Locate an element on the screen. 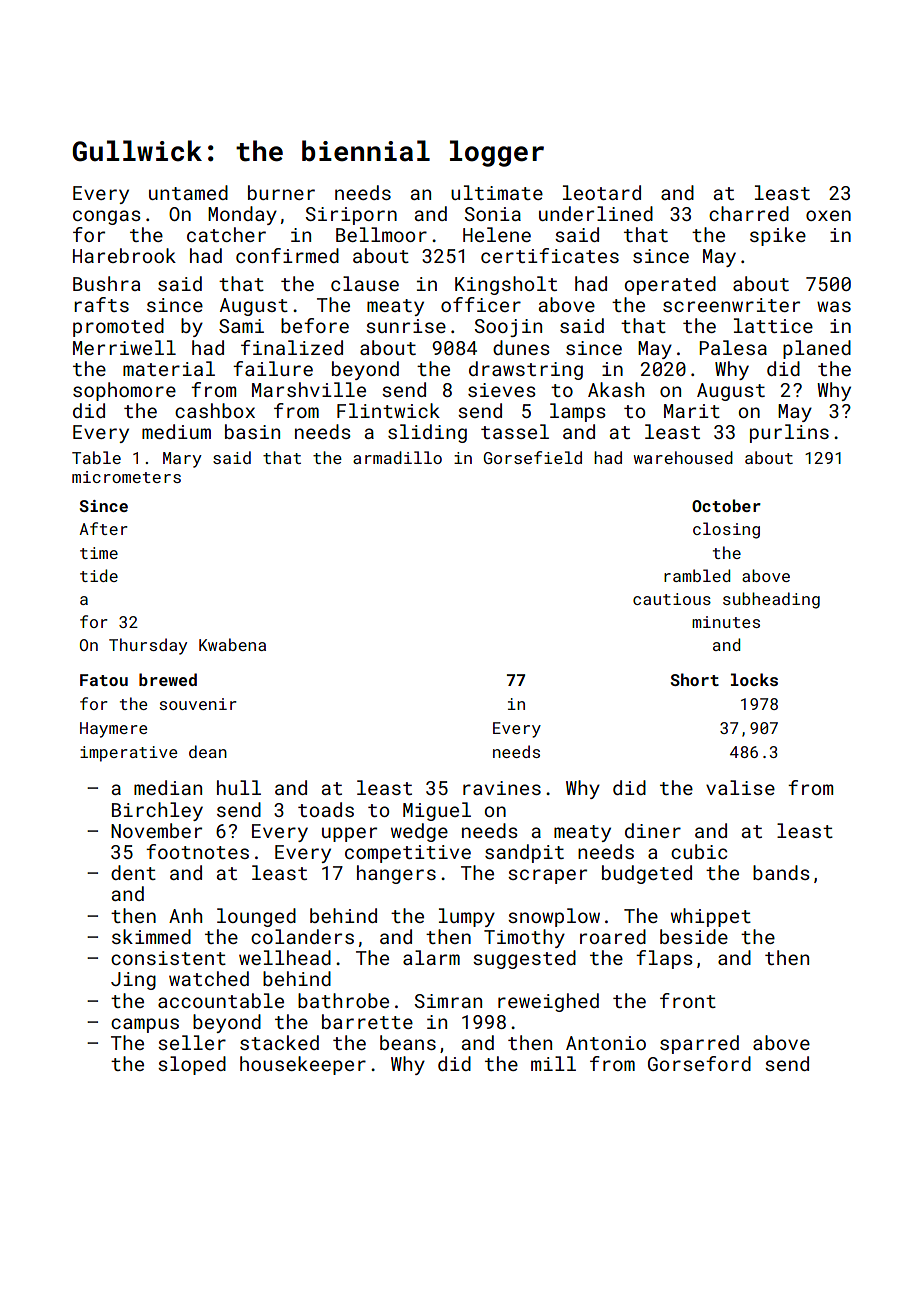 This screenshot has width=924, height=1314. purlins is located at coordinates (789, 433).
